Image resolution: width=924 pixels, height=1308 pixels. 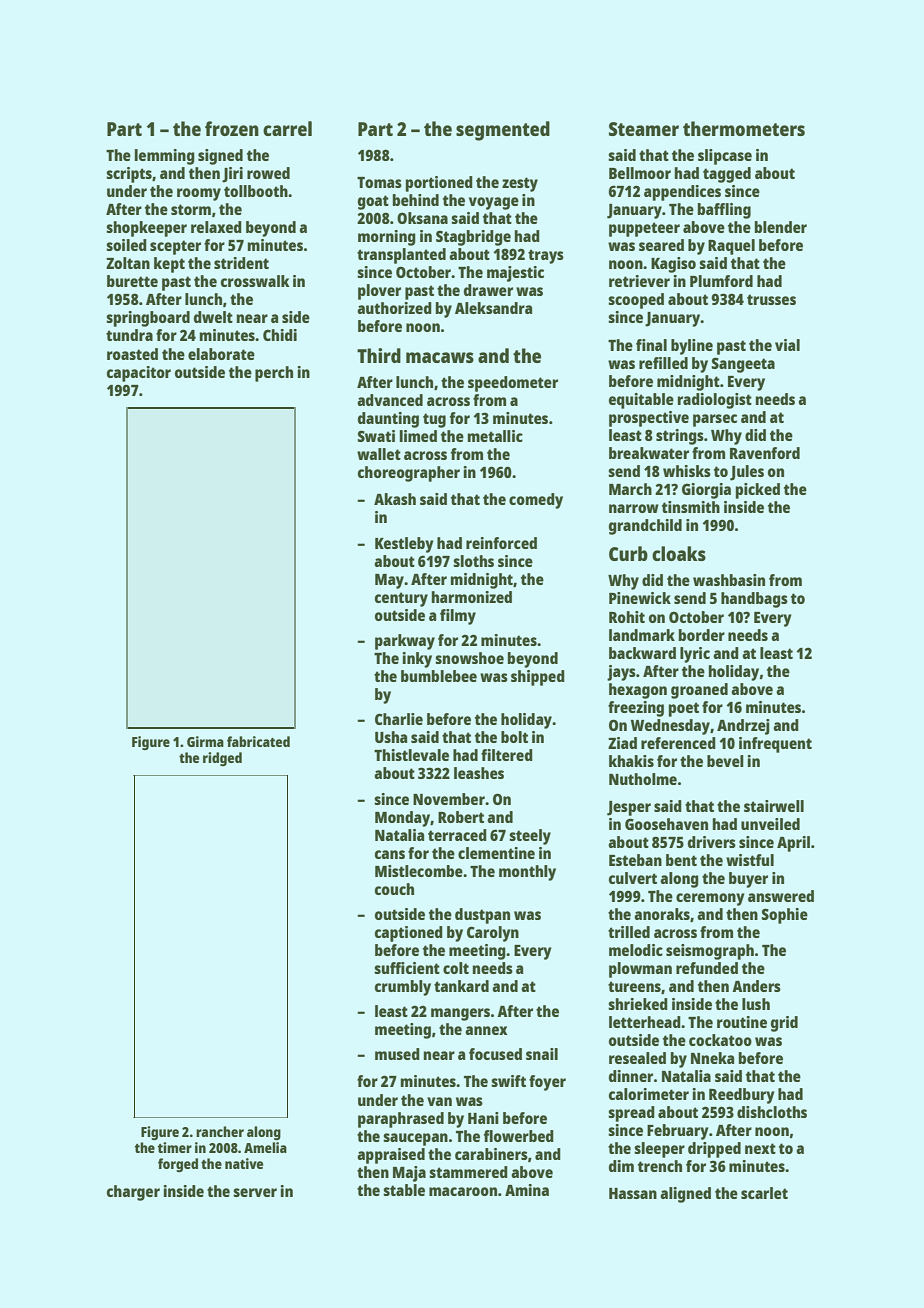 I want to click on perch, so click(x=274, y=374).
